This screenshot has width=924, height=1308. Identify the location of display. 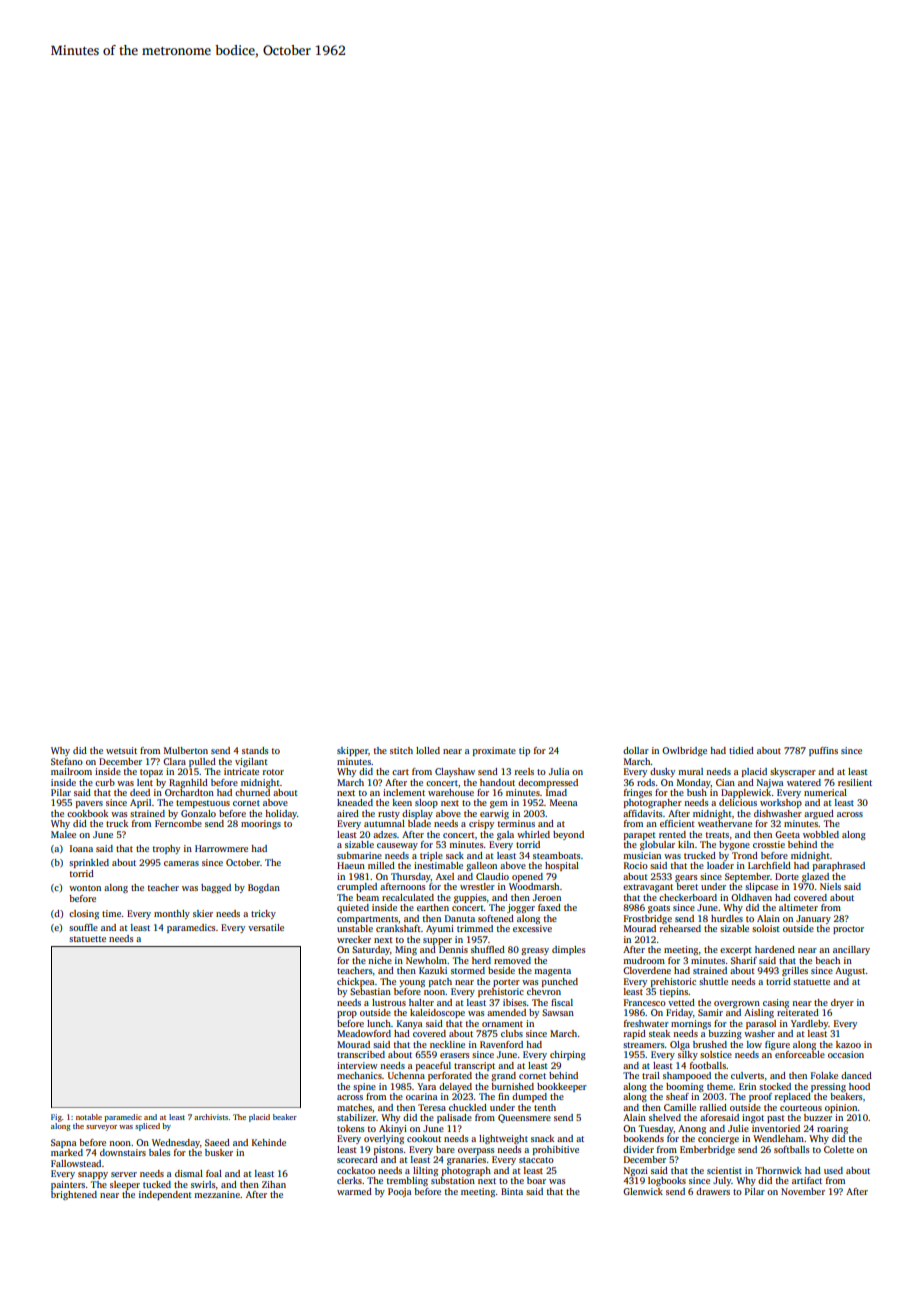
(417, 814).
